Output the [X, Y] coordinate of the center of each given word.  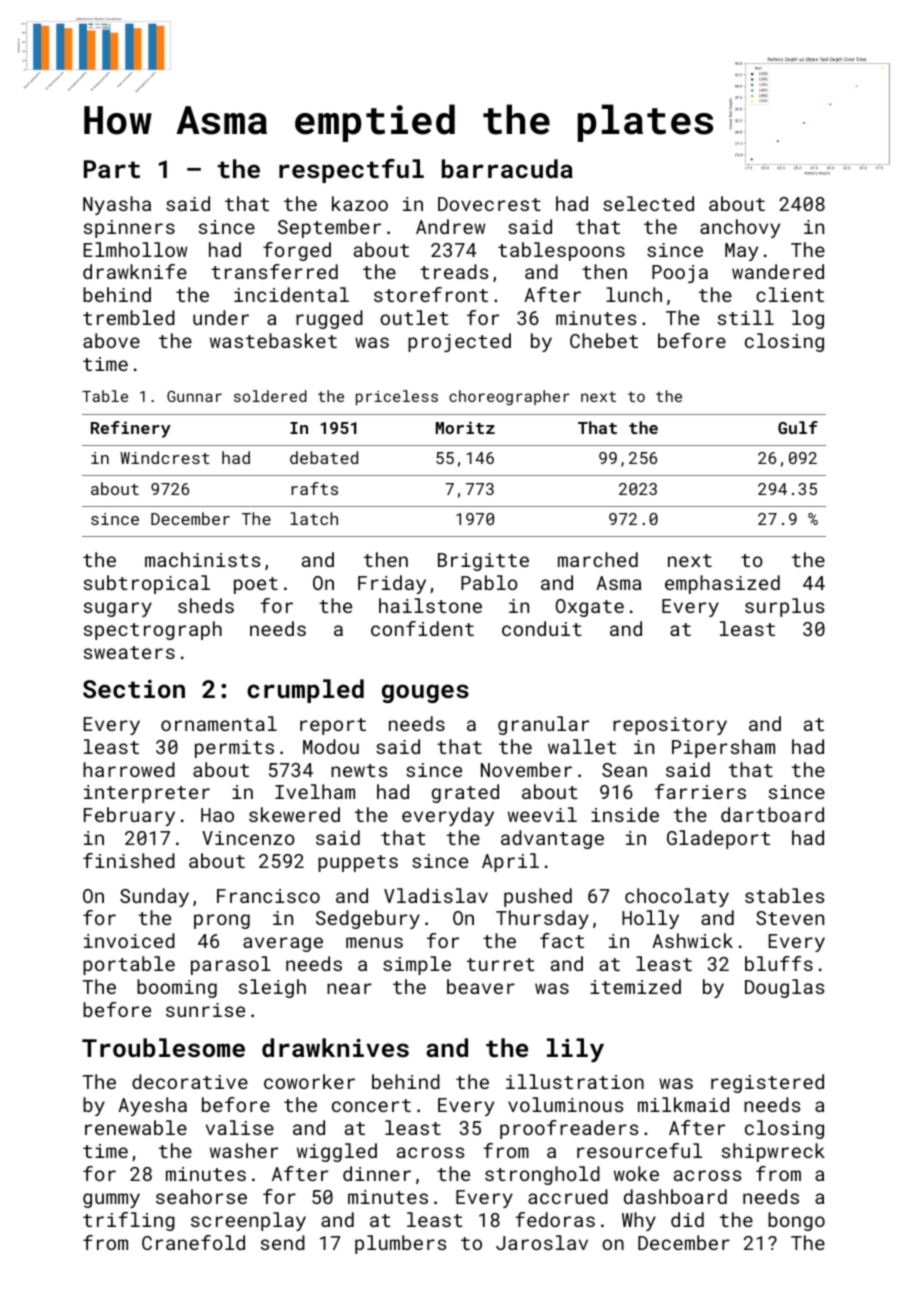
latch [314, 518]
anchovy [740, 228]
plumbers [400, 1244]
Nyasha [117, 205]
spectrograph [153, 630]
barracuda [507, 168]
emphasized [722, 584]
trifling [129, 1221]
